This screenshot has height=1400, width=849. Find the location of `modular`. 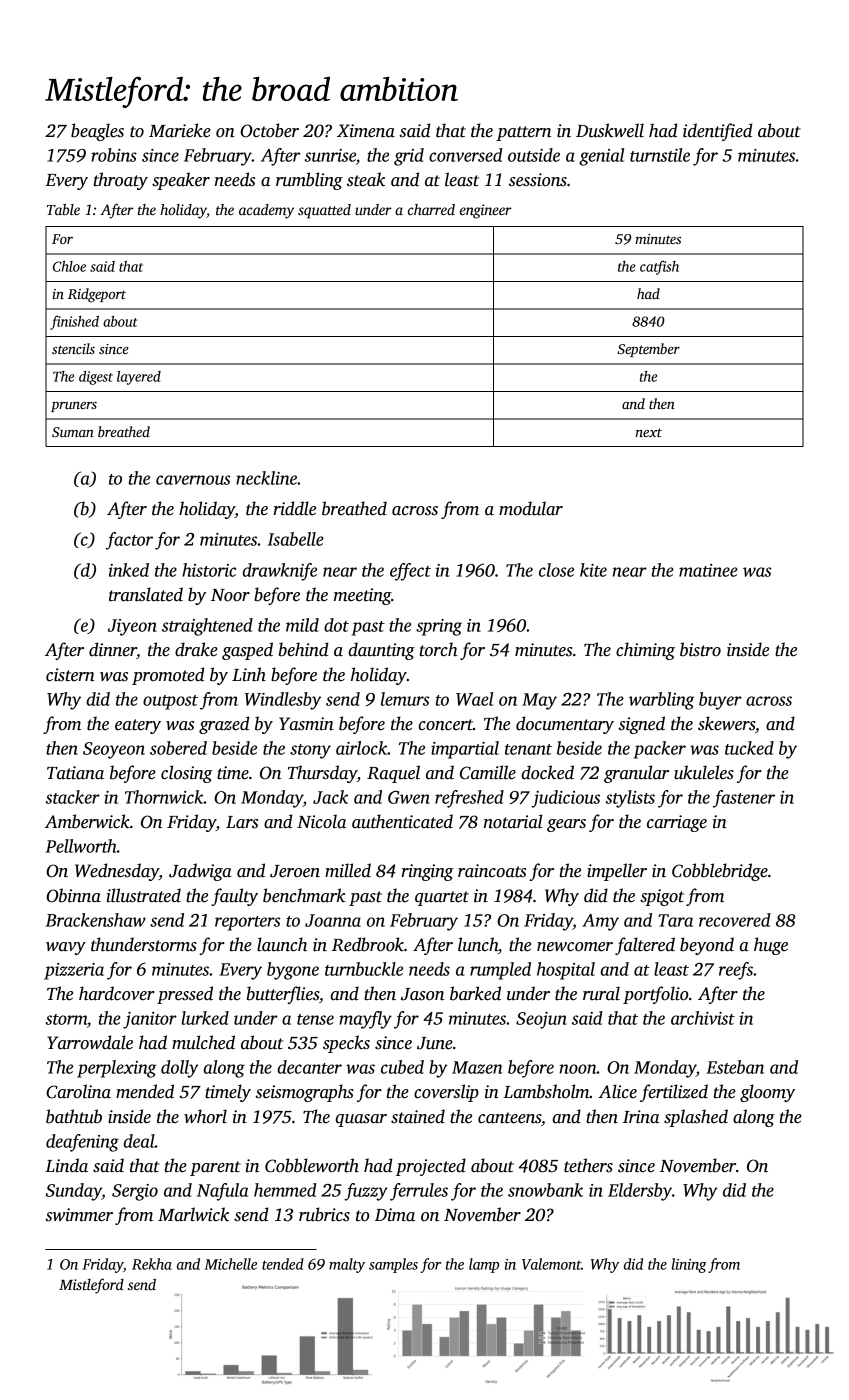

modular is located at coordinates (531, 508).
